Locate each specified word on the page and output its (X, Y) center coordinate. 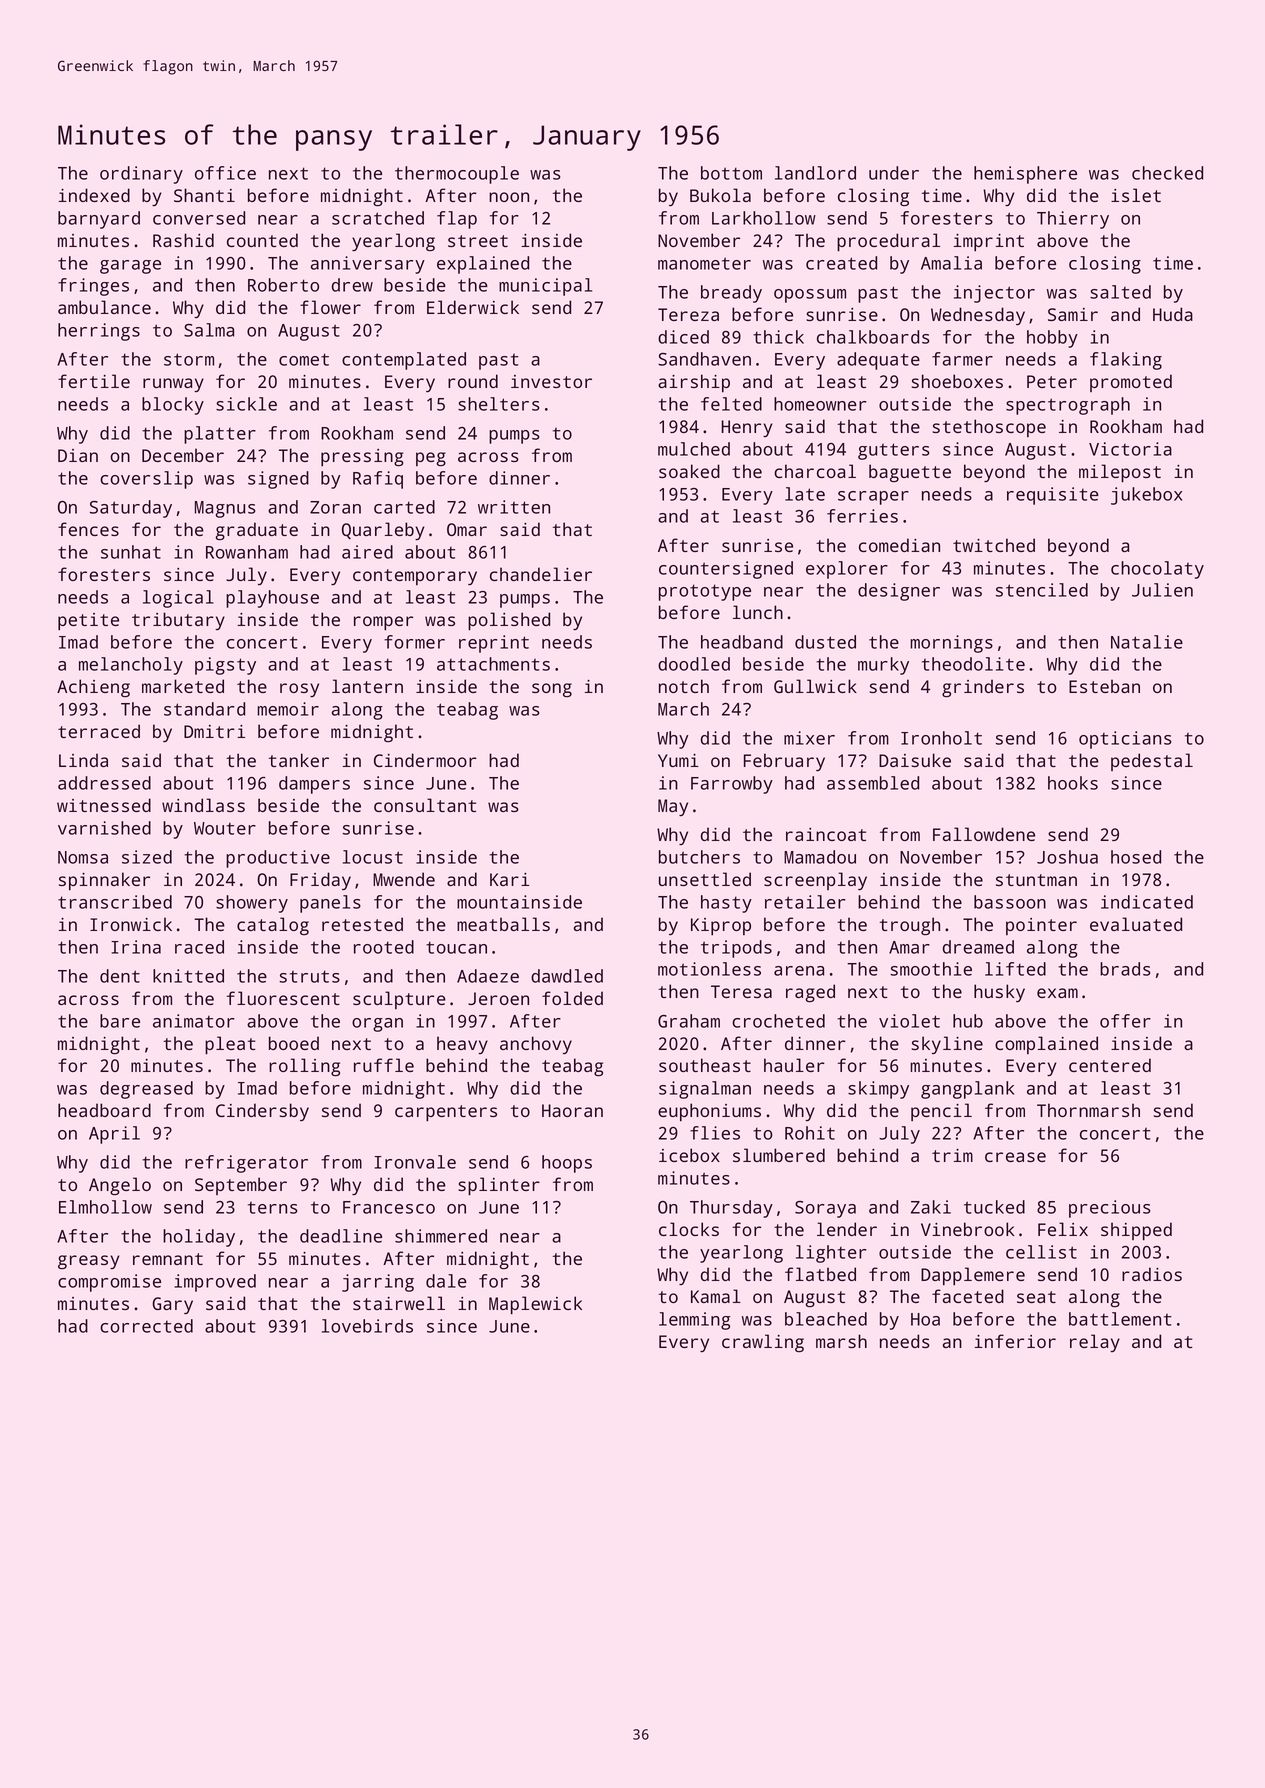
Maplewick (535, 1305)
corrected (146, 1326)
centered (1110, 1065)
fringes (93, 287)
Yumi (678, 760)
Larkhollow (764, 218)
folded (572, 998)
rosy (299, 690)
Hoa (925, 1319)
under (894, 173)
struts (309, 976)
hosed (1136, 857)
